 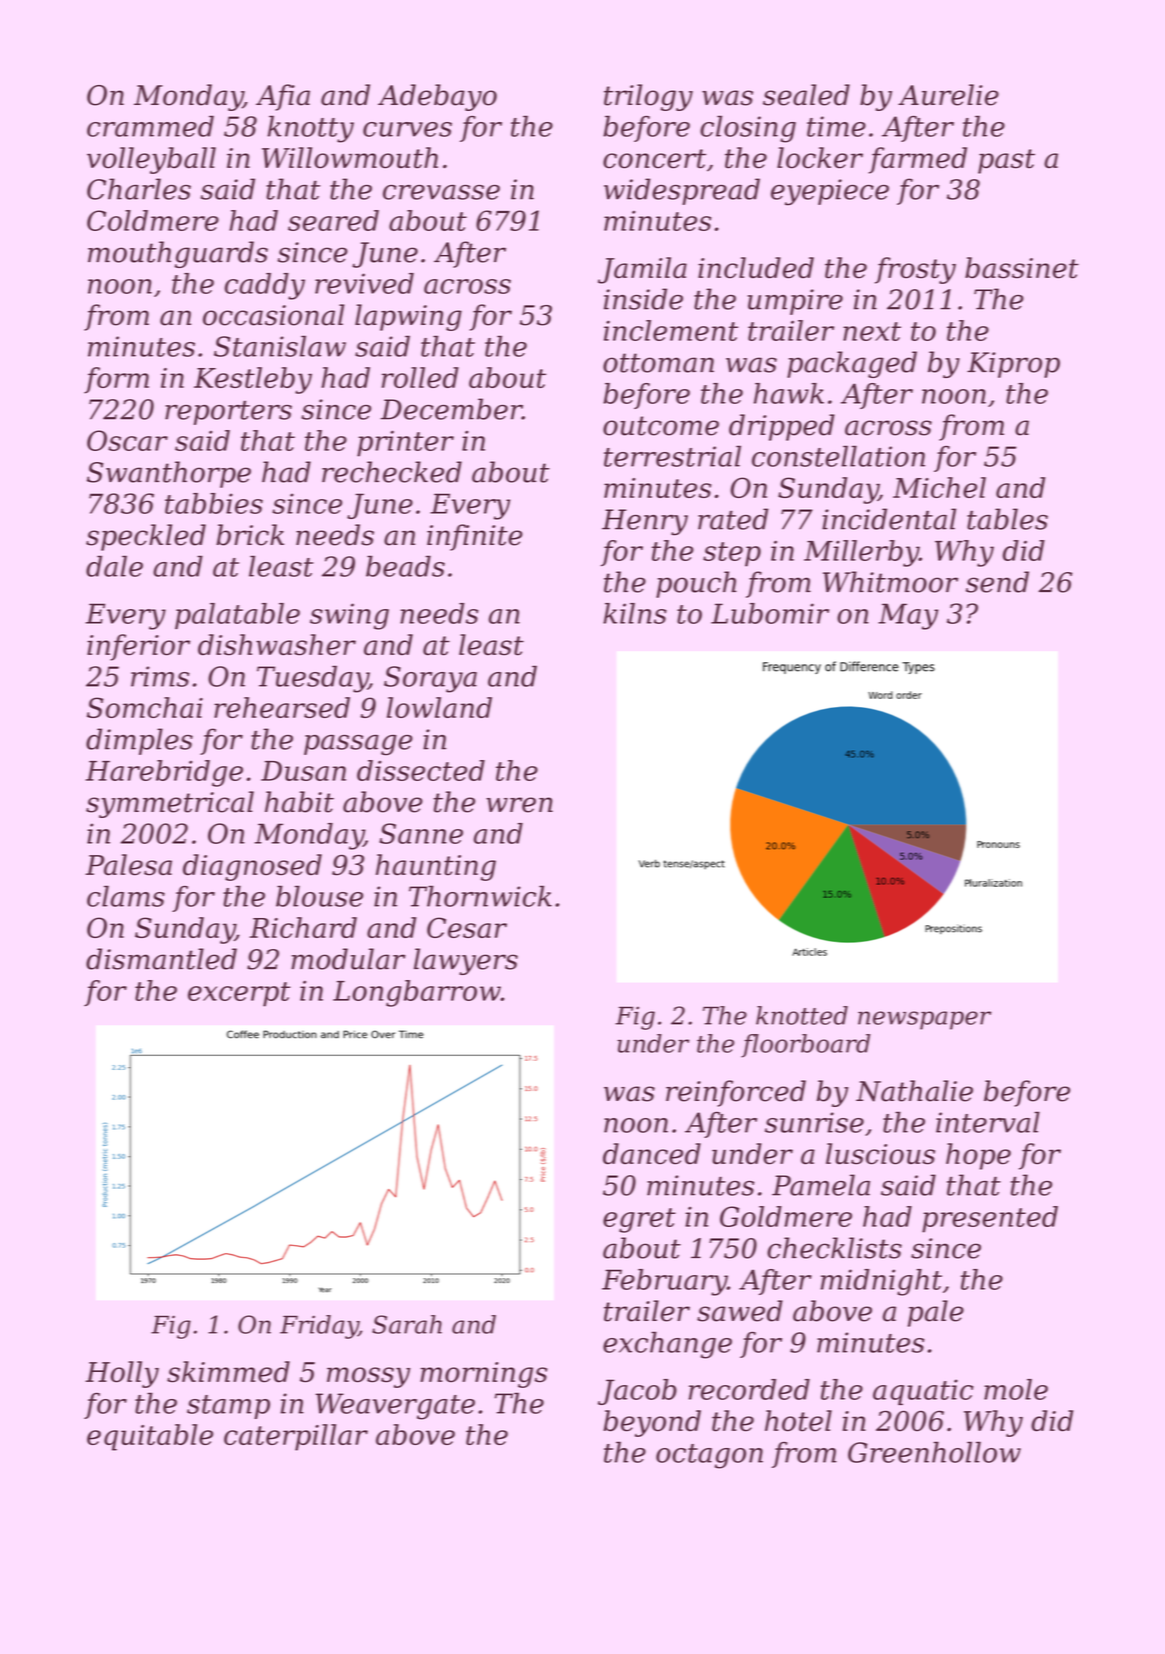 I want to click on clams, so click(x=126, y=896).
